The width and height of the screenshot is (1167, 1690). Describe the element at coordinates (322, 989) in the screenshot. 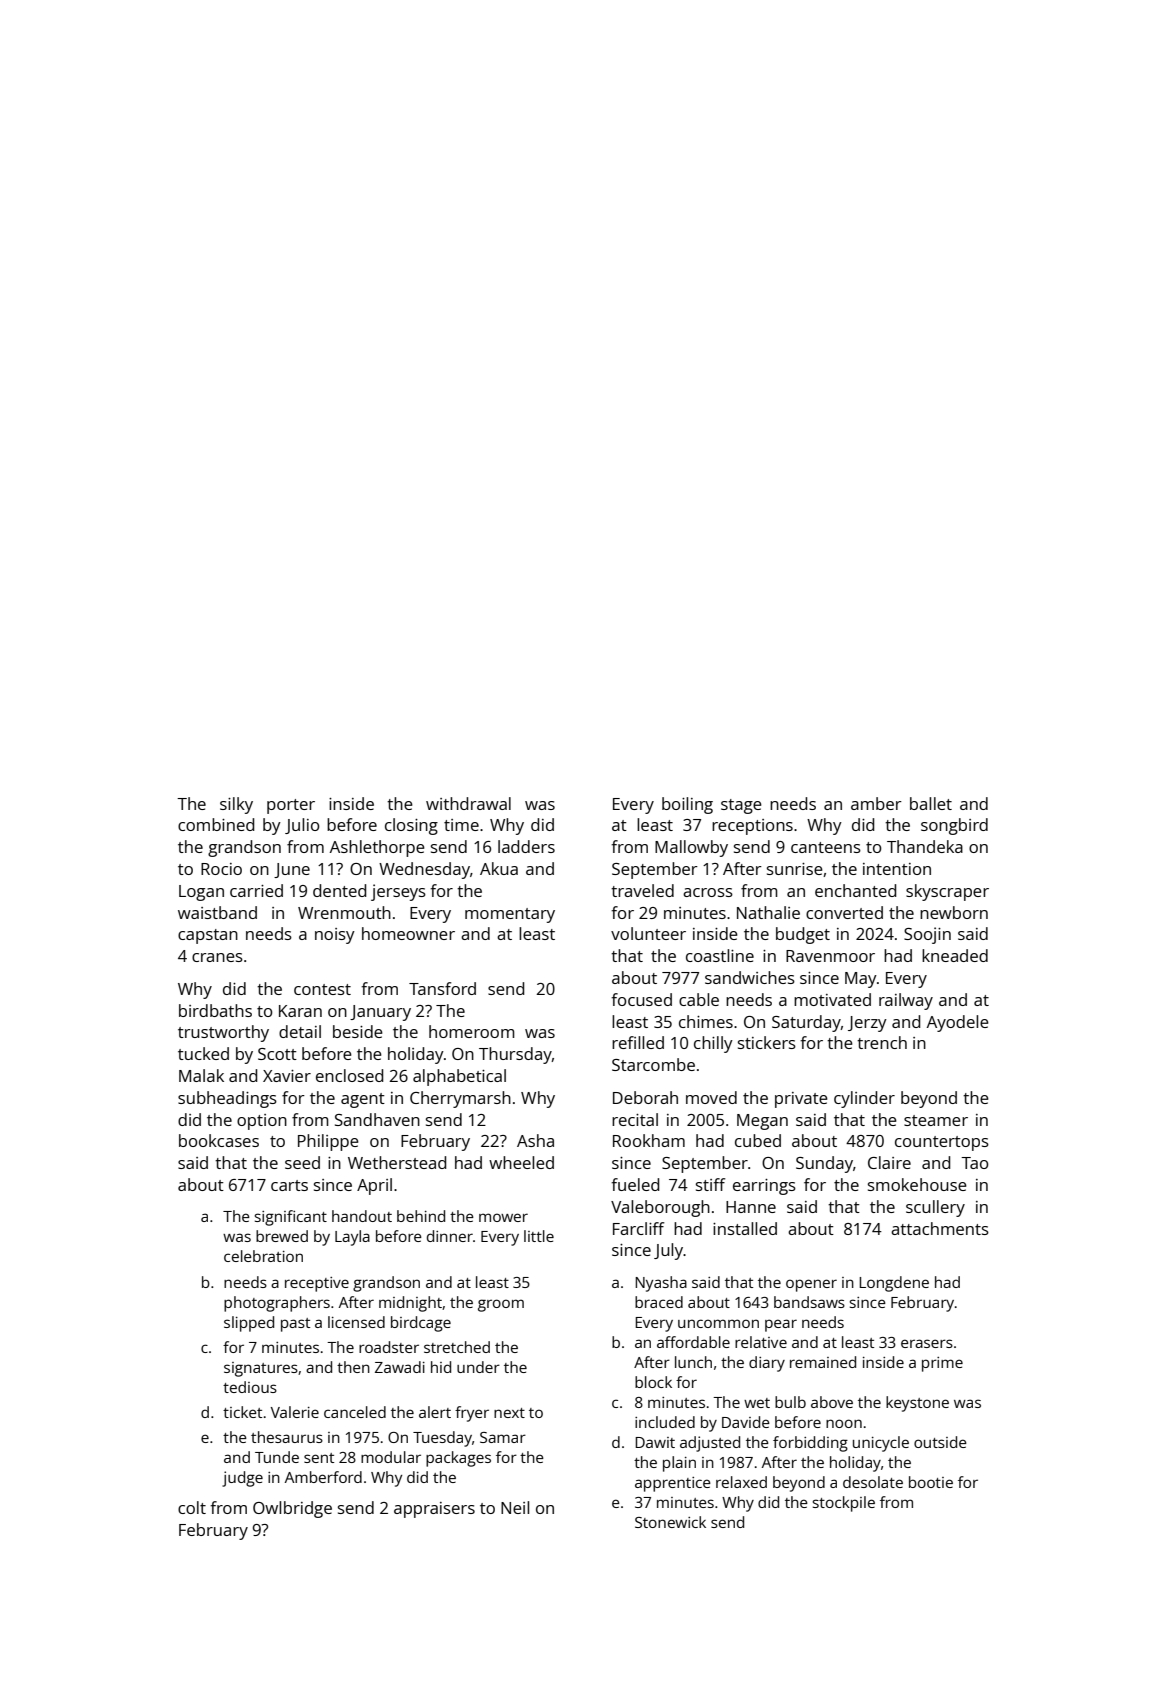

I see `contest` at that location.
